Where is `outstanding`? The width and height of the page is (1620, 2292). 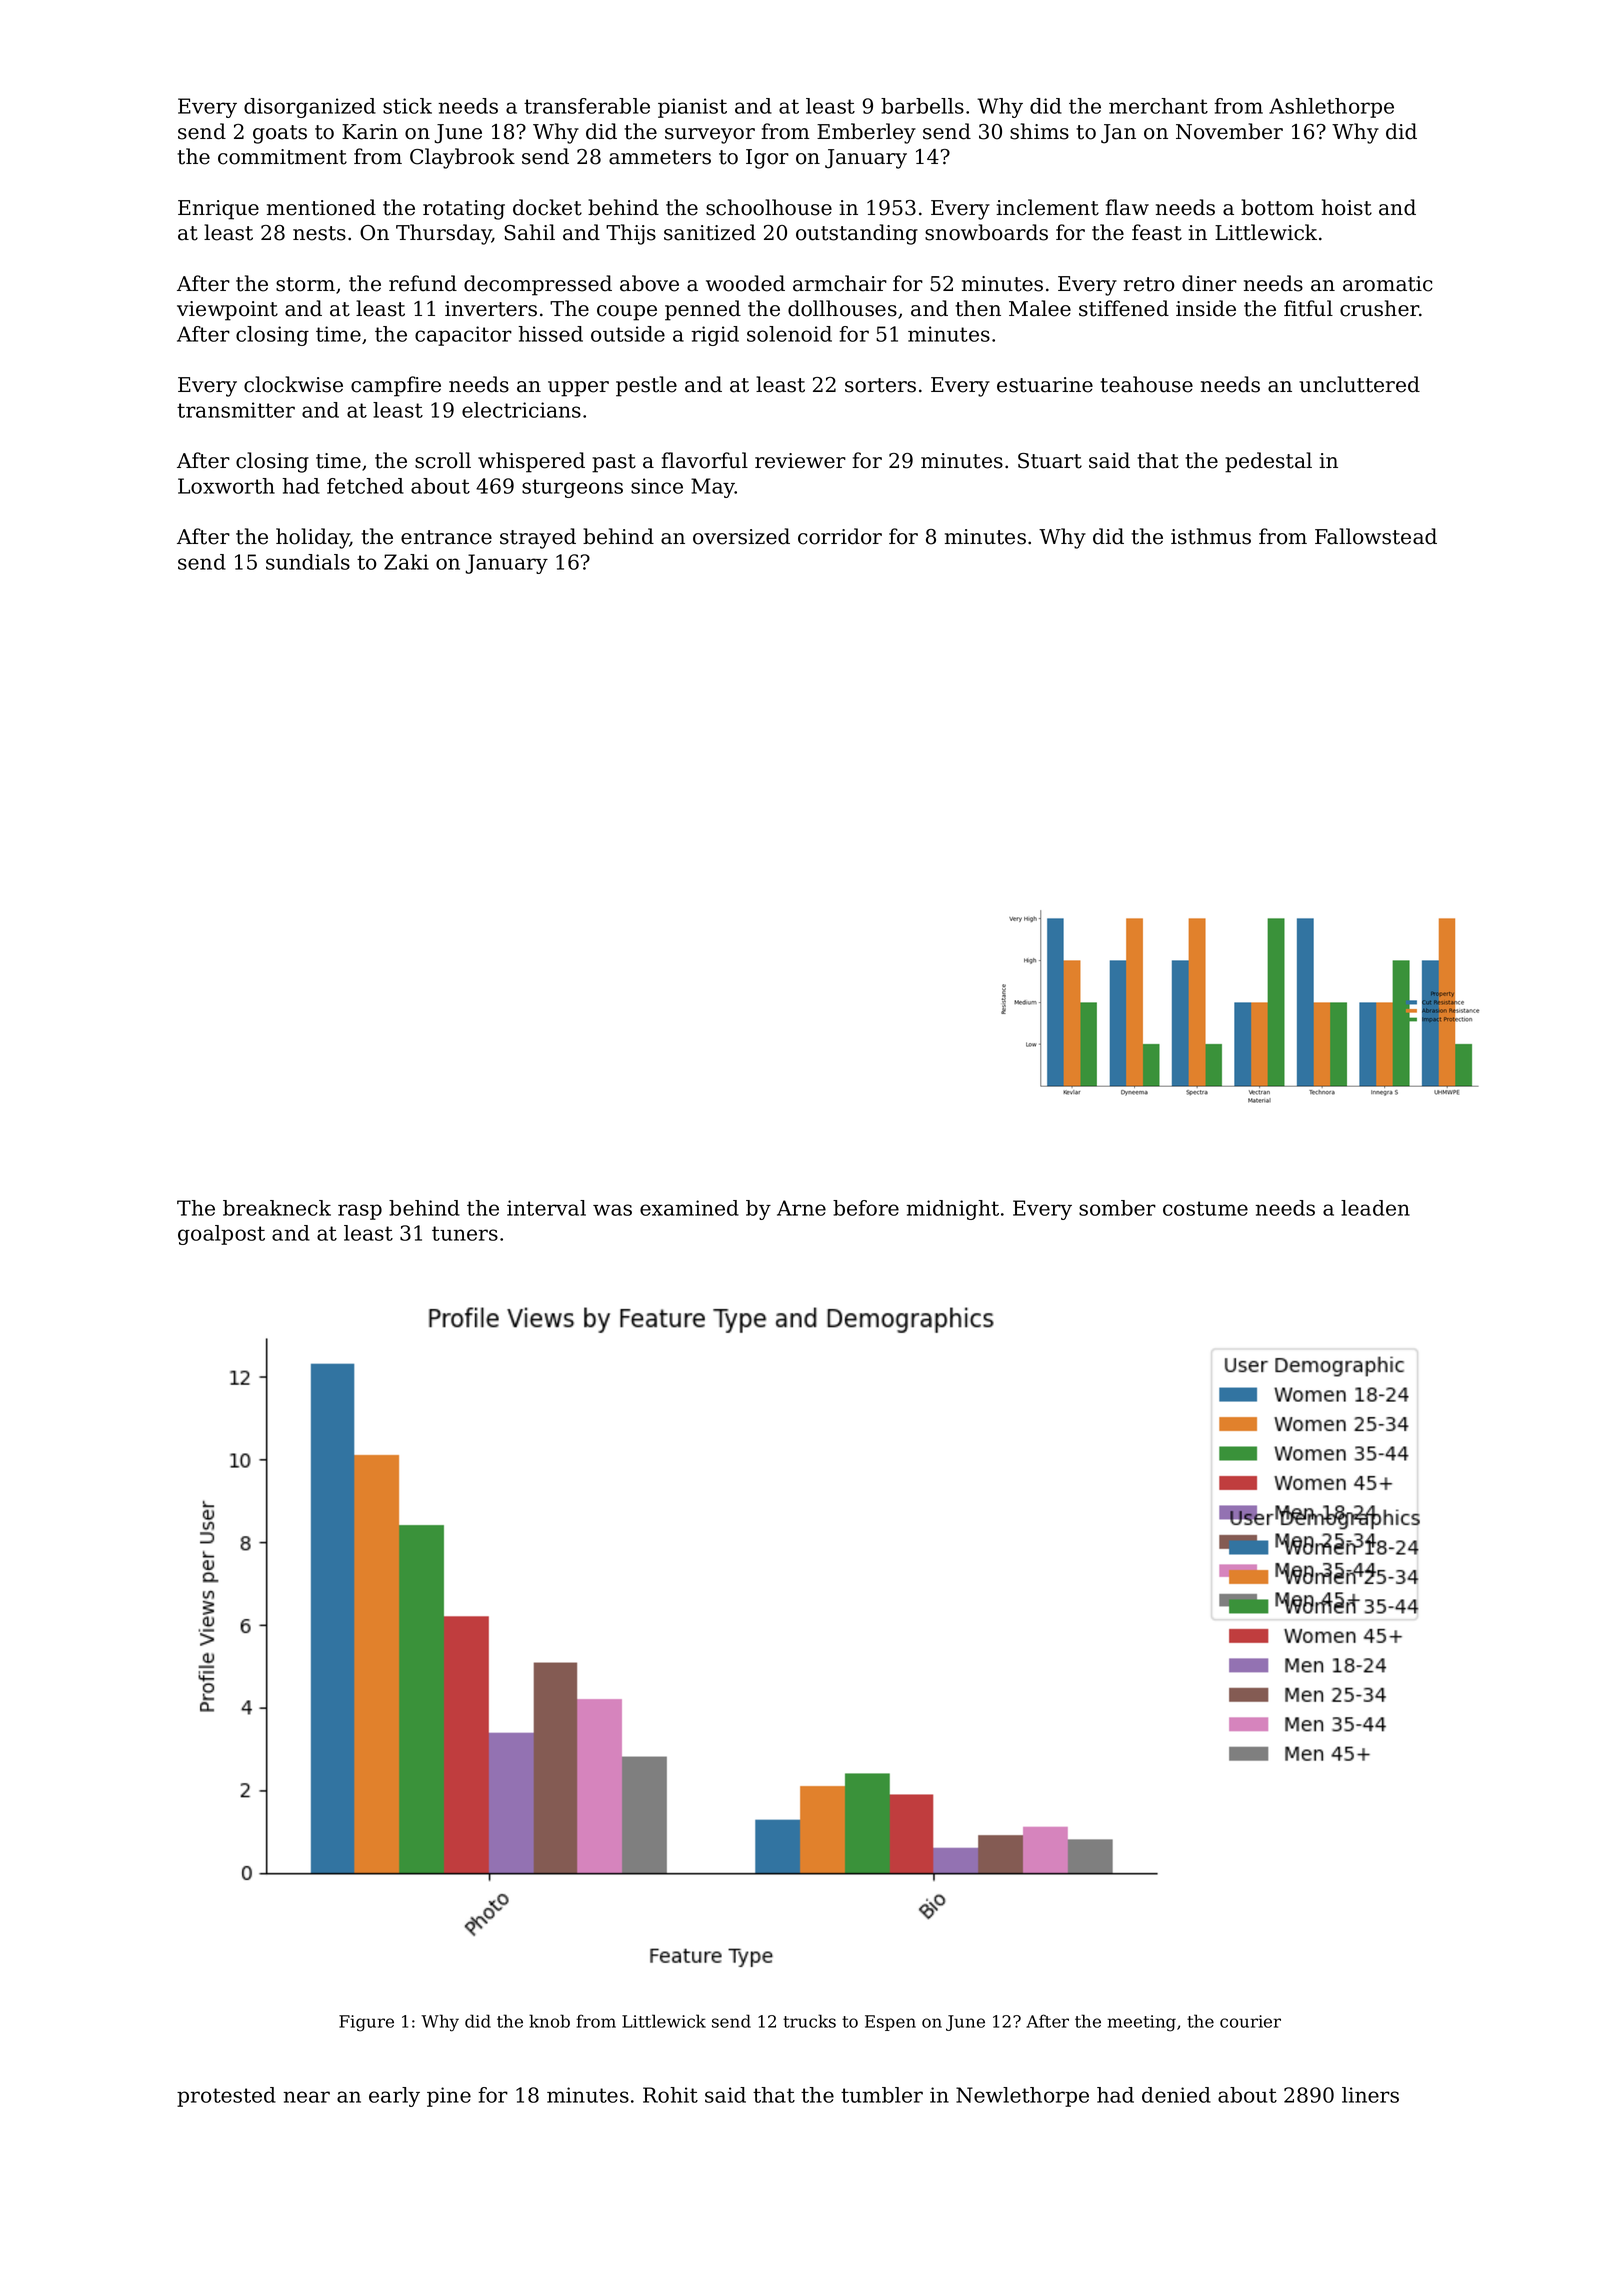
outstanding is located at coordinates (857, 234).
